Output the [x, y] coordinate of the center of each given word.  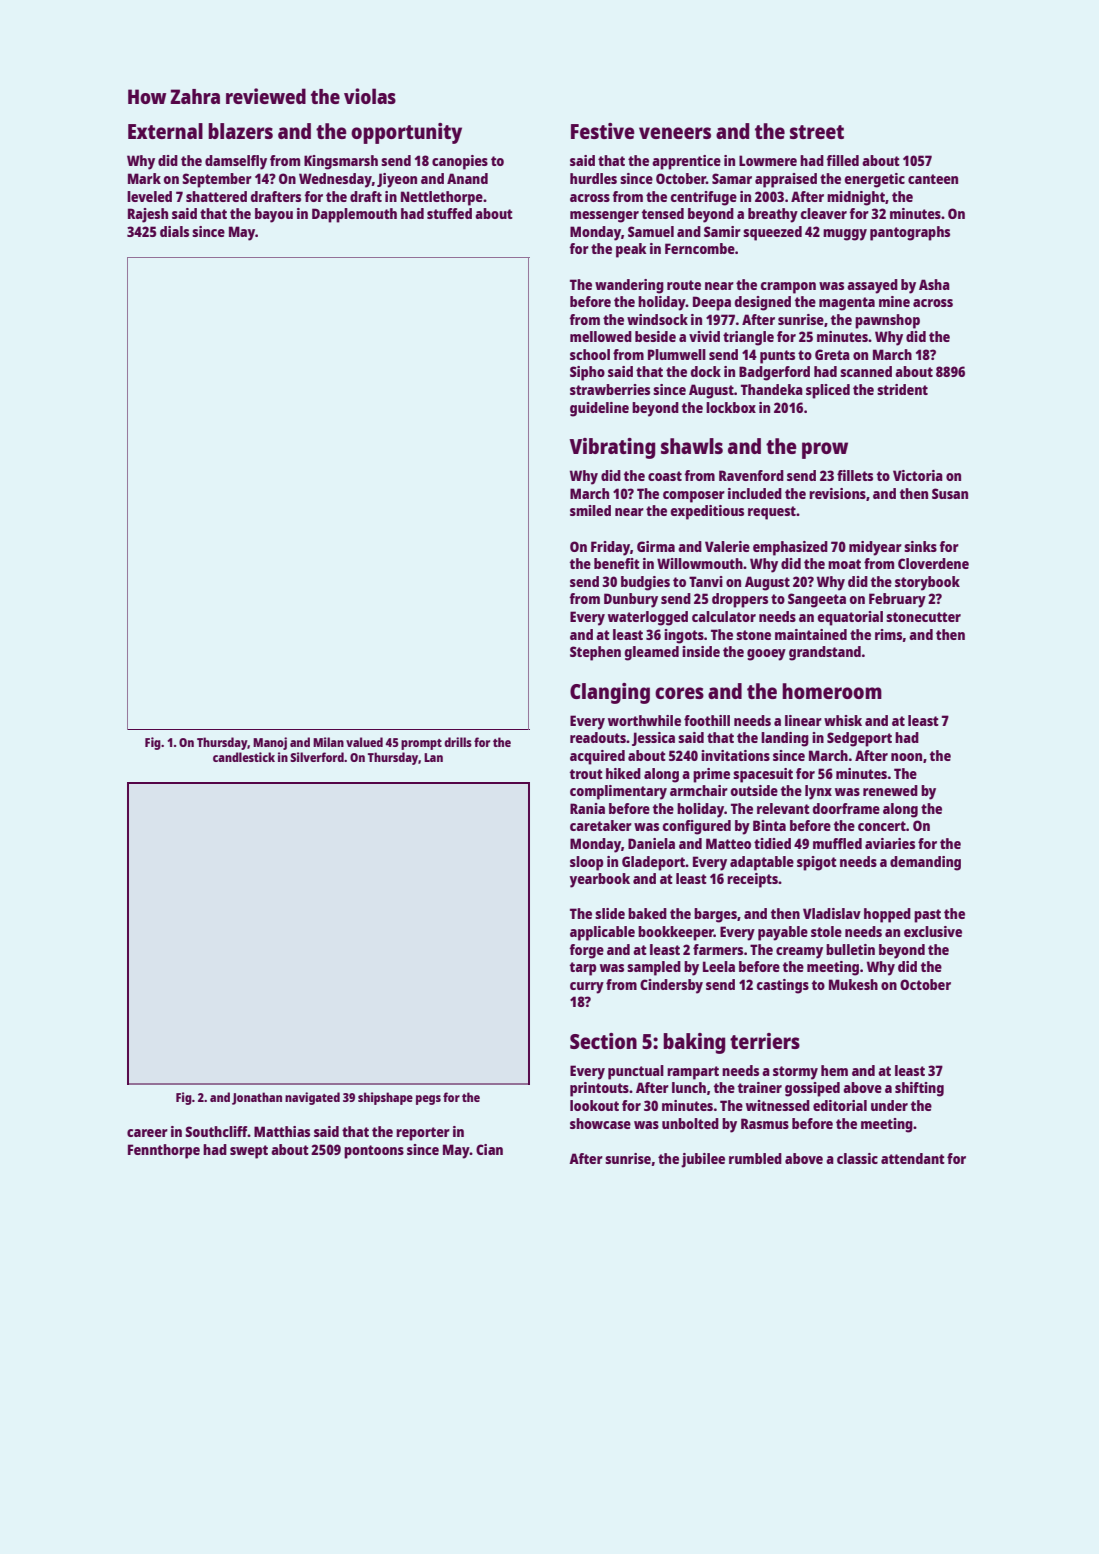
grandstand [825, 653]
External [165, 131]
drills [458, 742]
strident [902, 389]
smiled [590, 510]
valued [364, 742]
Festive [603, 131]
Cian [489, 1149]
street [817, 132]
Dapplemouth [354, 215]
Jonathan [257, 1098]
